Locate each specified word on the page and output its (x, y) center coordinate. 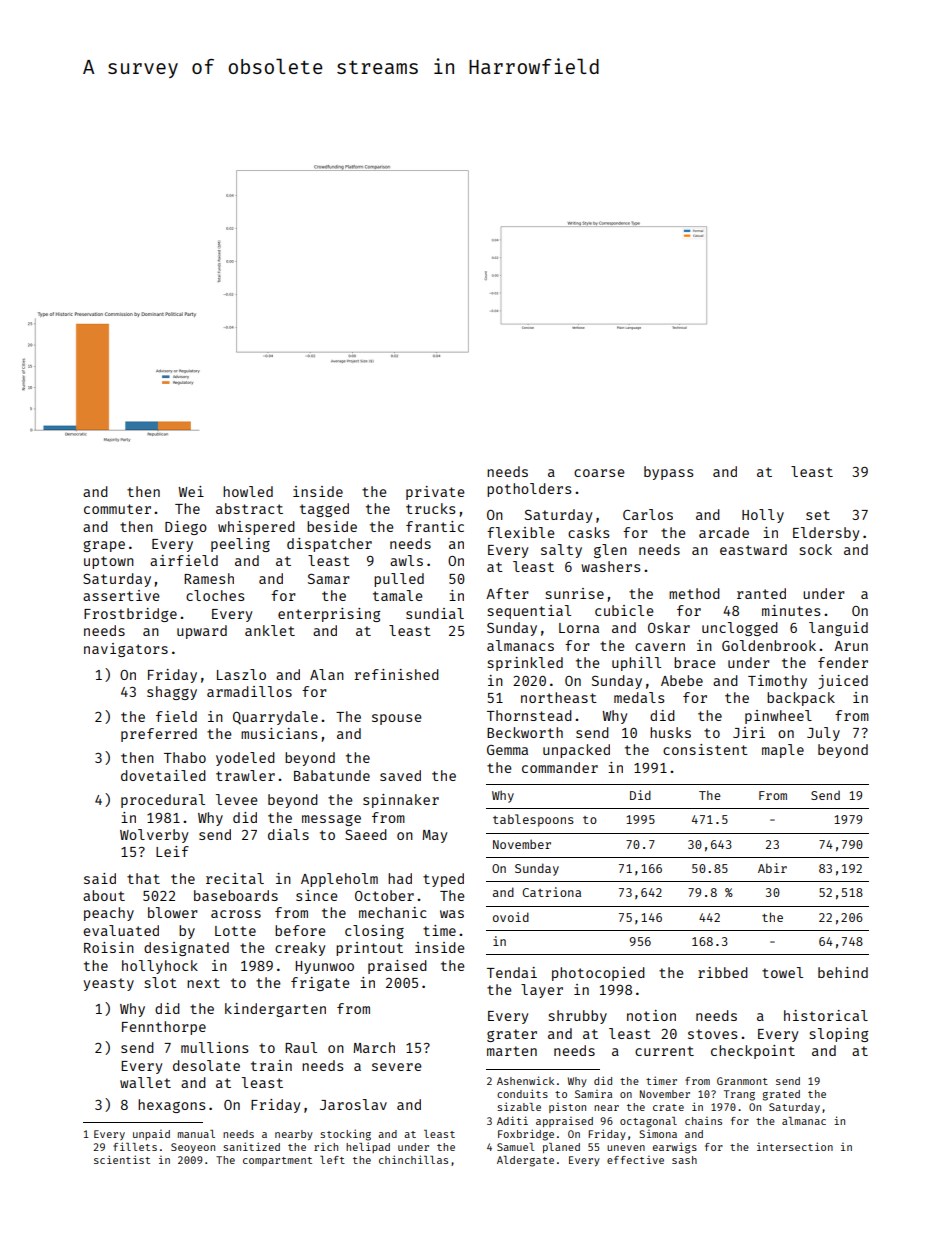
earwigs (675, 1148)
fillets (135, 1146)
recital (235, 878)
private (435, 493)
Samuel (516, 1147)
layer (542, 991)
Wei (191, 491)
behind (843, 972)
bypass (668, 473)
